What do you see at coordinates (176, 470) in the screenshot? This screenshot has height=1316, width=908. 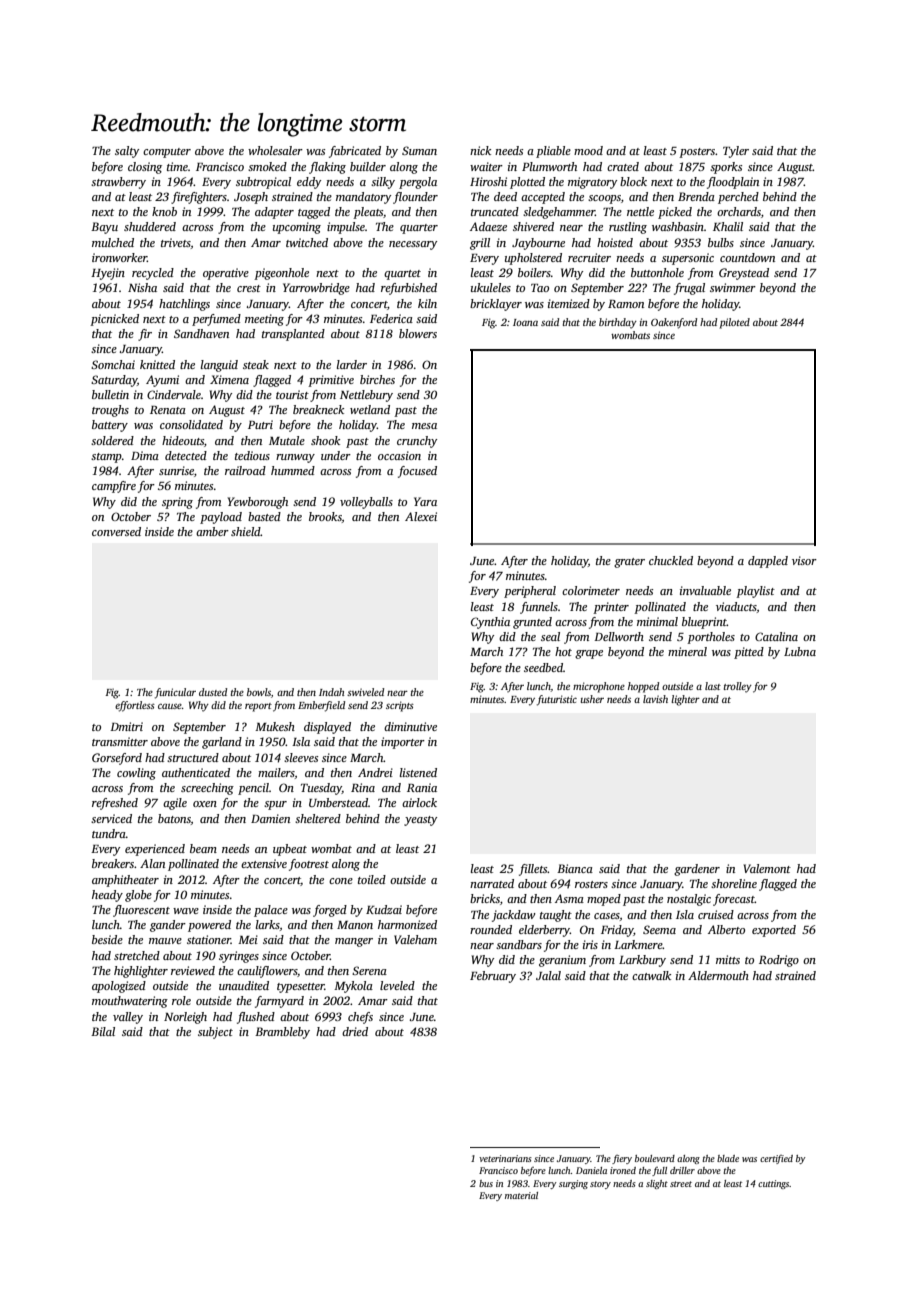 I see `sunrise` at bounding box center [176, 470].
